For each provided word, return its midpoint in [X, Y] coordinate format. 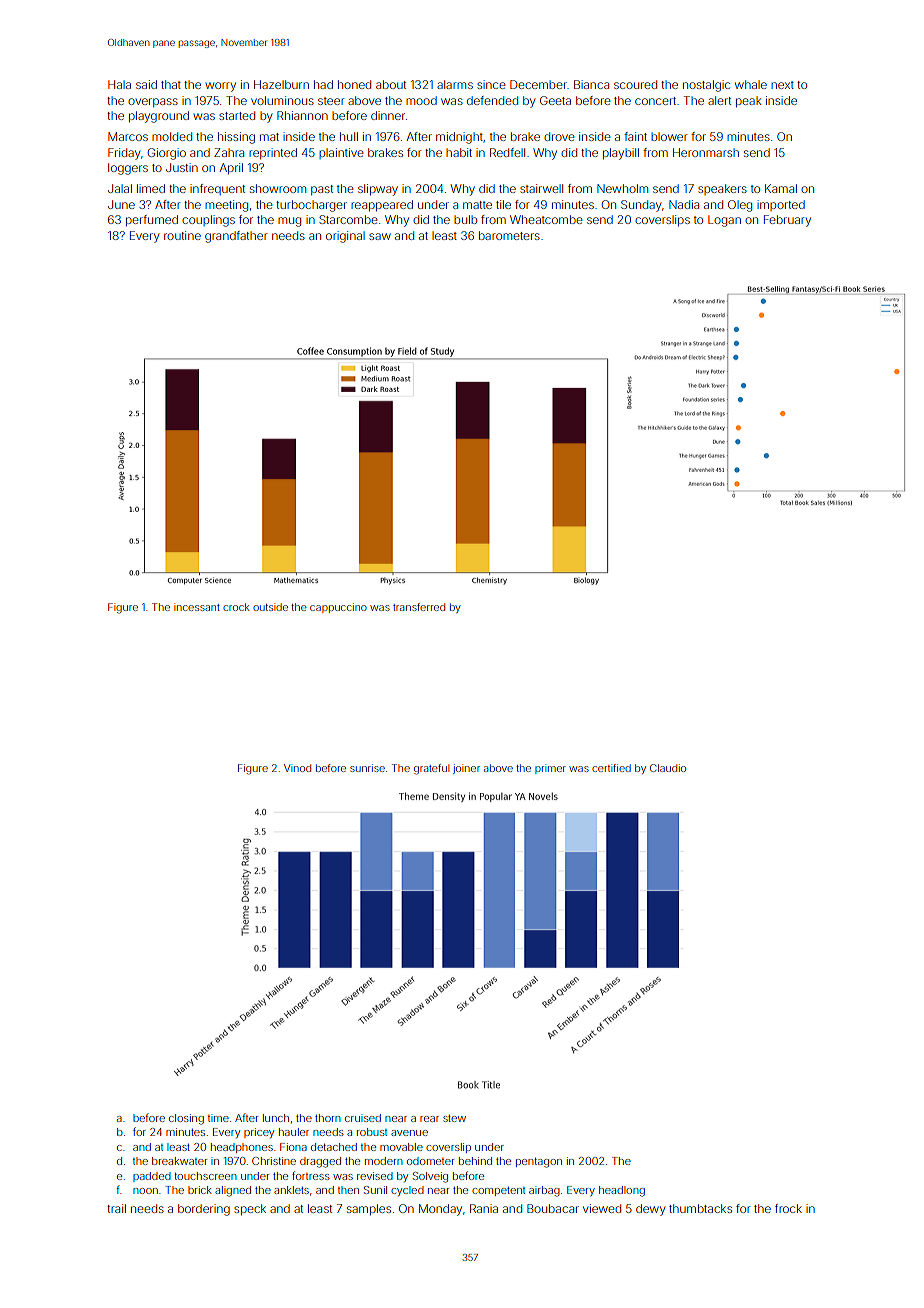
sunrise [367, 768]
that [171, 84]
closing [186, 1119]
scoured [635, 84]
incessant [197, 607]
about [391, 84]
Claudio [668, 768]
